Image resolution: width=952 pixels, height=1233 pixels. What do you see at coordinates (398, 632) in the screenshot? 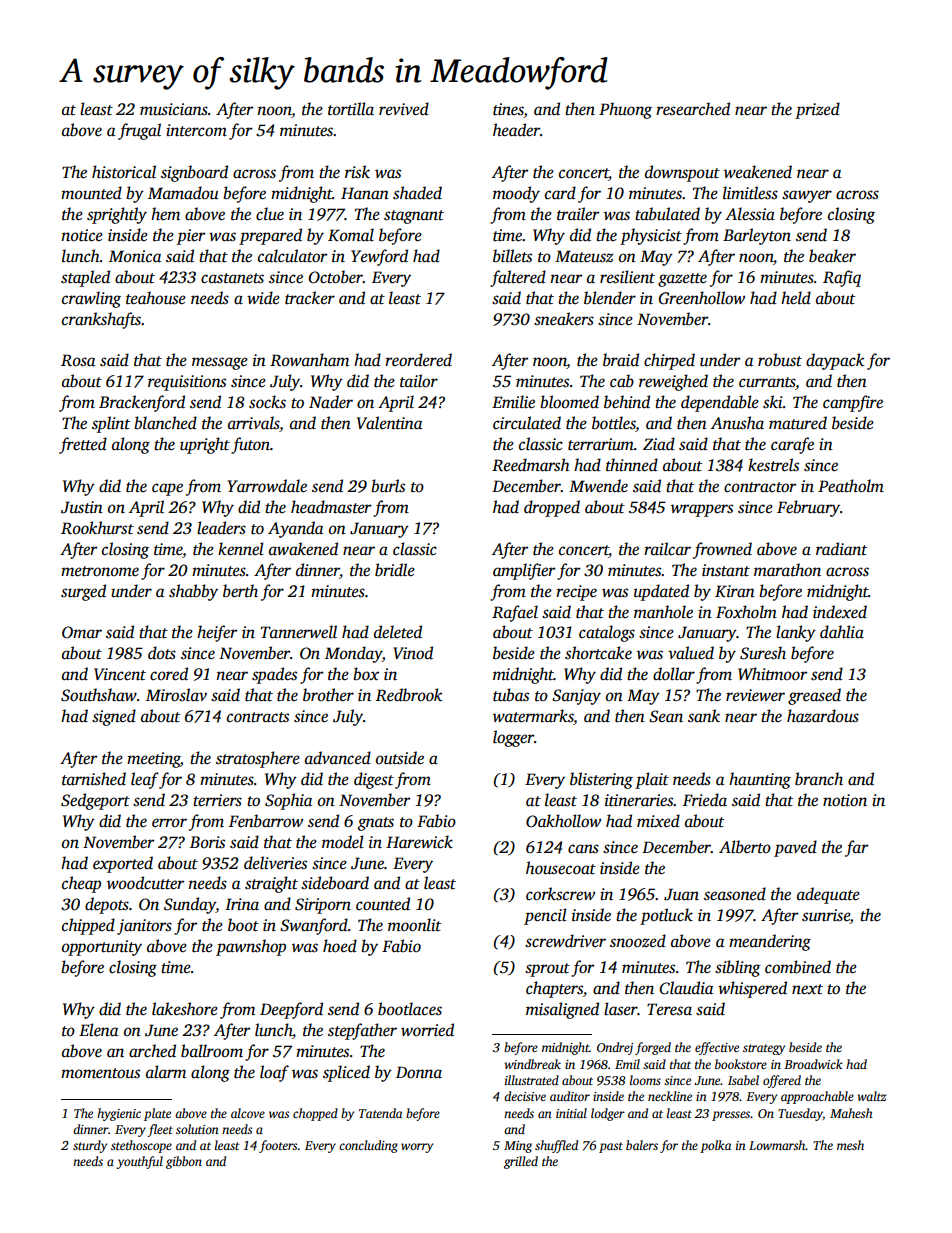
I see `deleted` at bounding box center [398, 632].
